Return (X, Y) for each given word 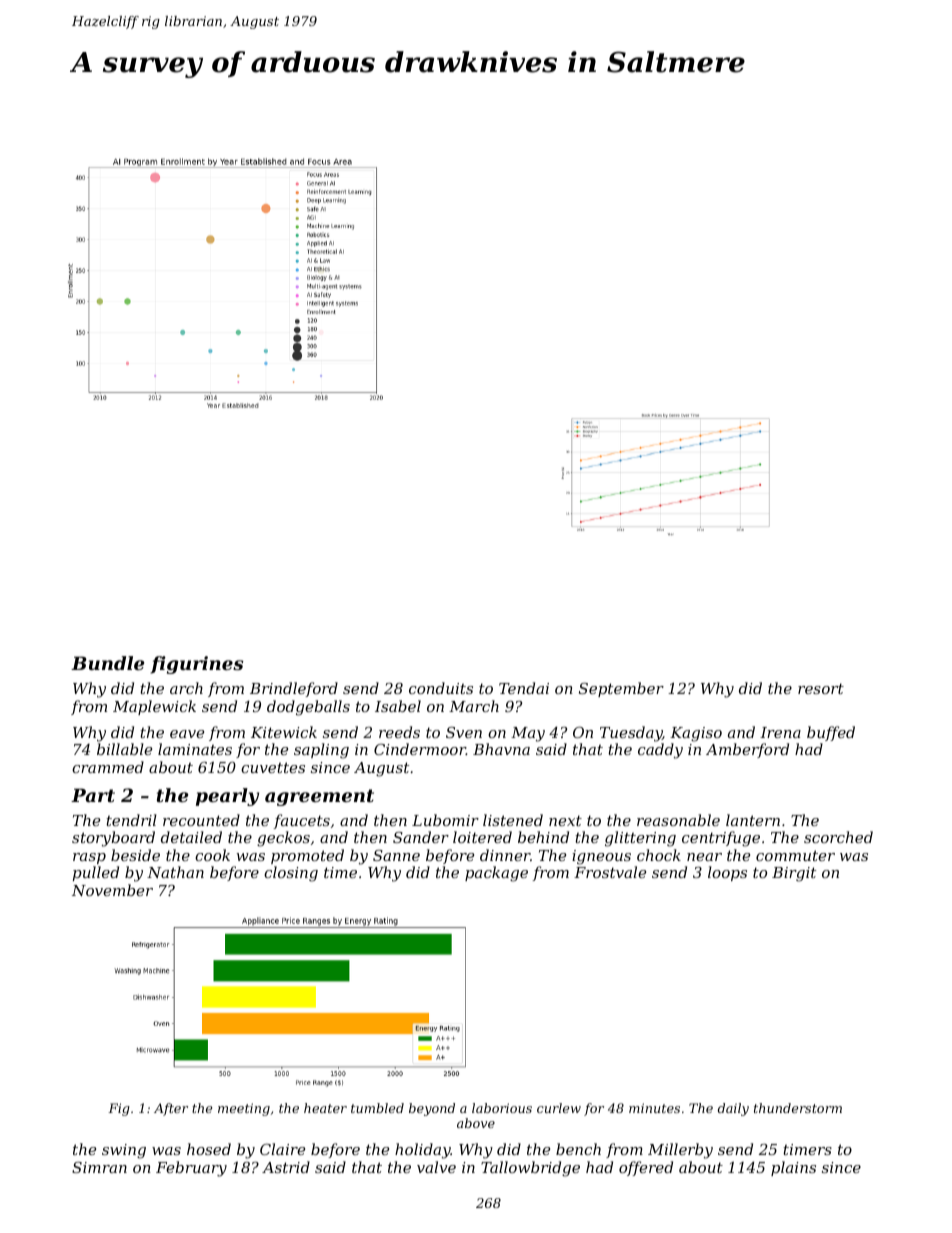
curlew (559, 1108)
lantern (753, 820)
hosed (209, 1149)
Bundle (107, 663)
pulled (96, 873)
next (565, 820)
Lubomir (445, 820)
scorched (838, 837)
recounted (201, 820)
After (171, 1109)
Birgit (794, 874)
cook (212, 855)
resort (821, 688)
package (496, 874)
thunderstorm (798, 1108)
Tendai (524, 688)
